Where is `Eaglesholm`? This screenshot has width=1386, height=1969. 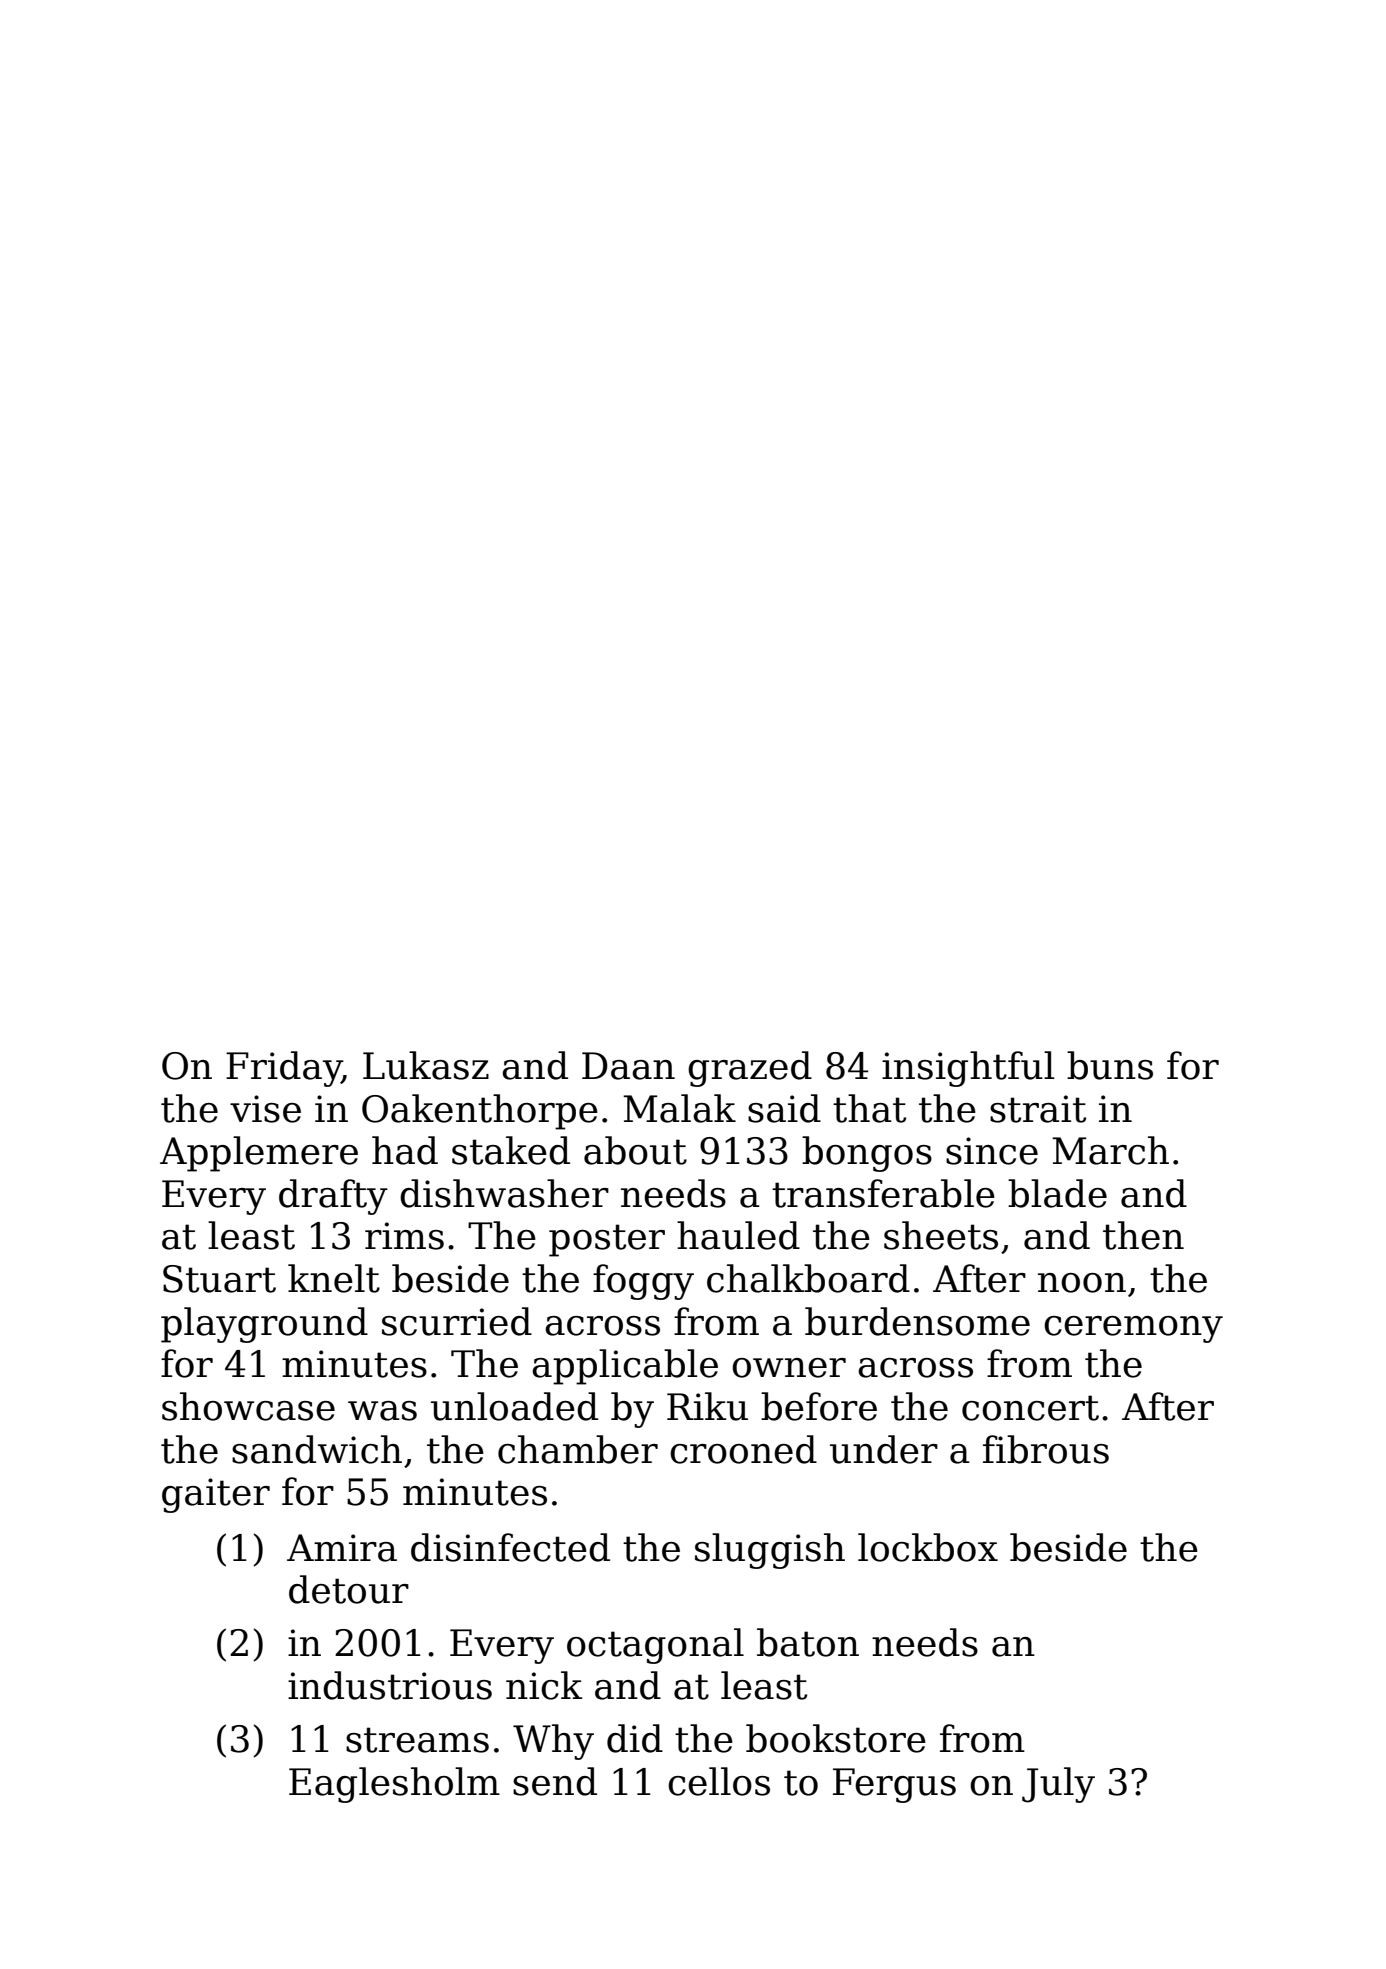
Eaglesholm is located at coordinates (394, 1785).
